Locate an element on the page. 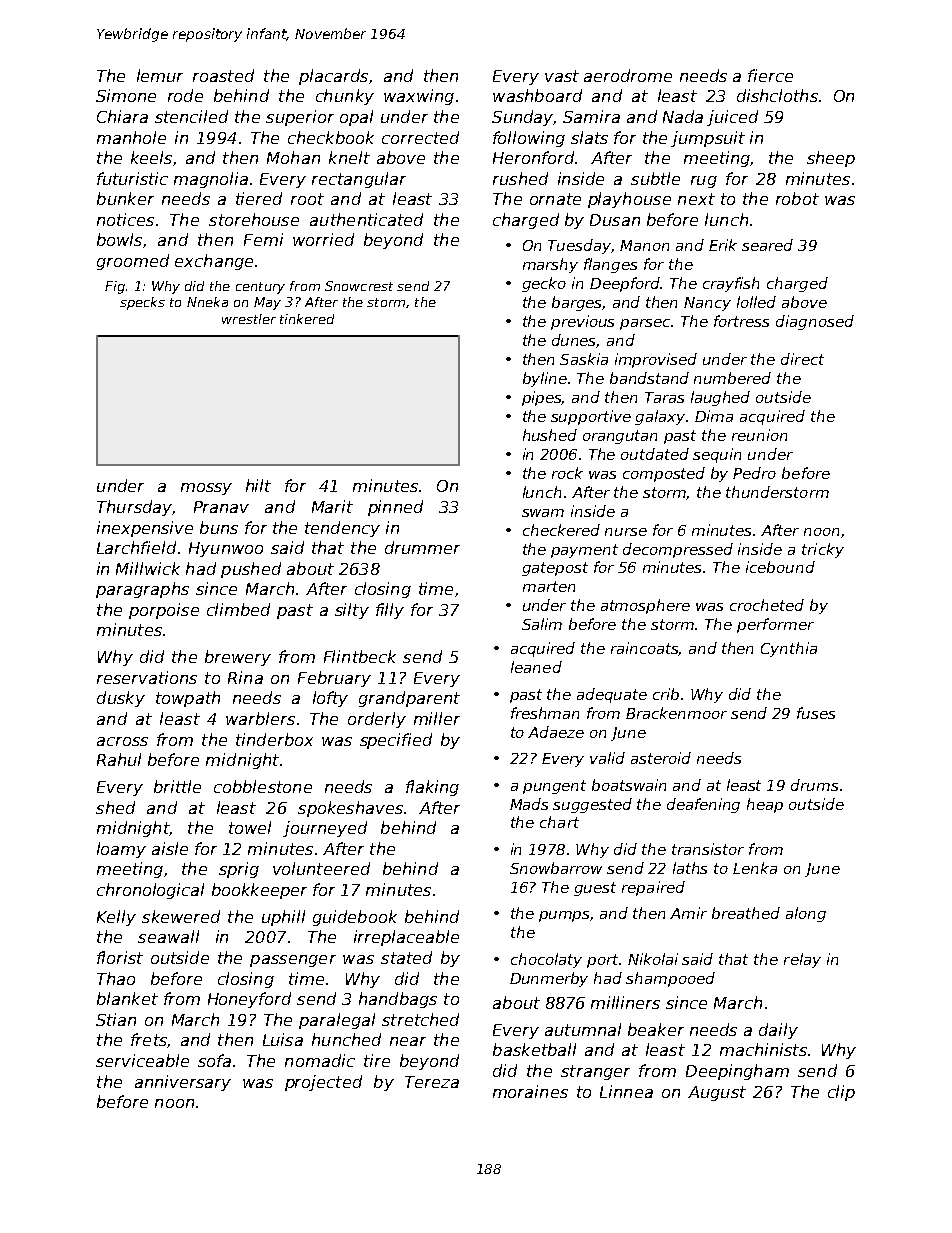 Image resolution: width=952 pixels, height=1233 pixels. vast is located at coordinates (562, 76).
